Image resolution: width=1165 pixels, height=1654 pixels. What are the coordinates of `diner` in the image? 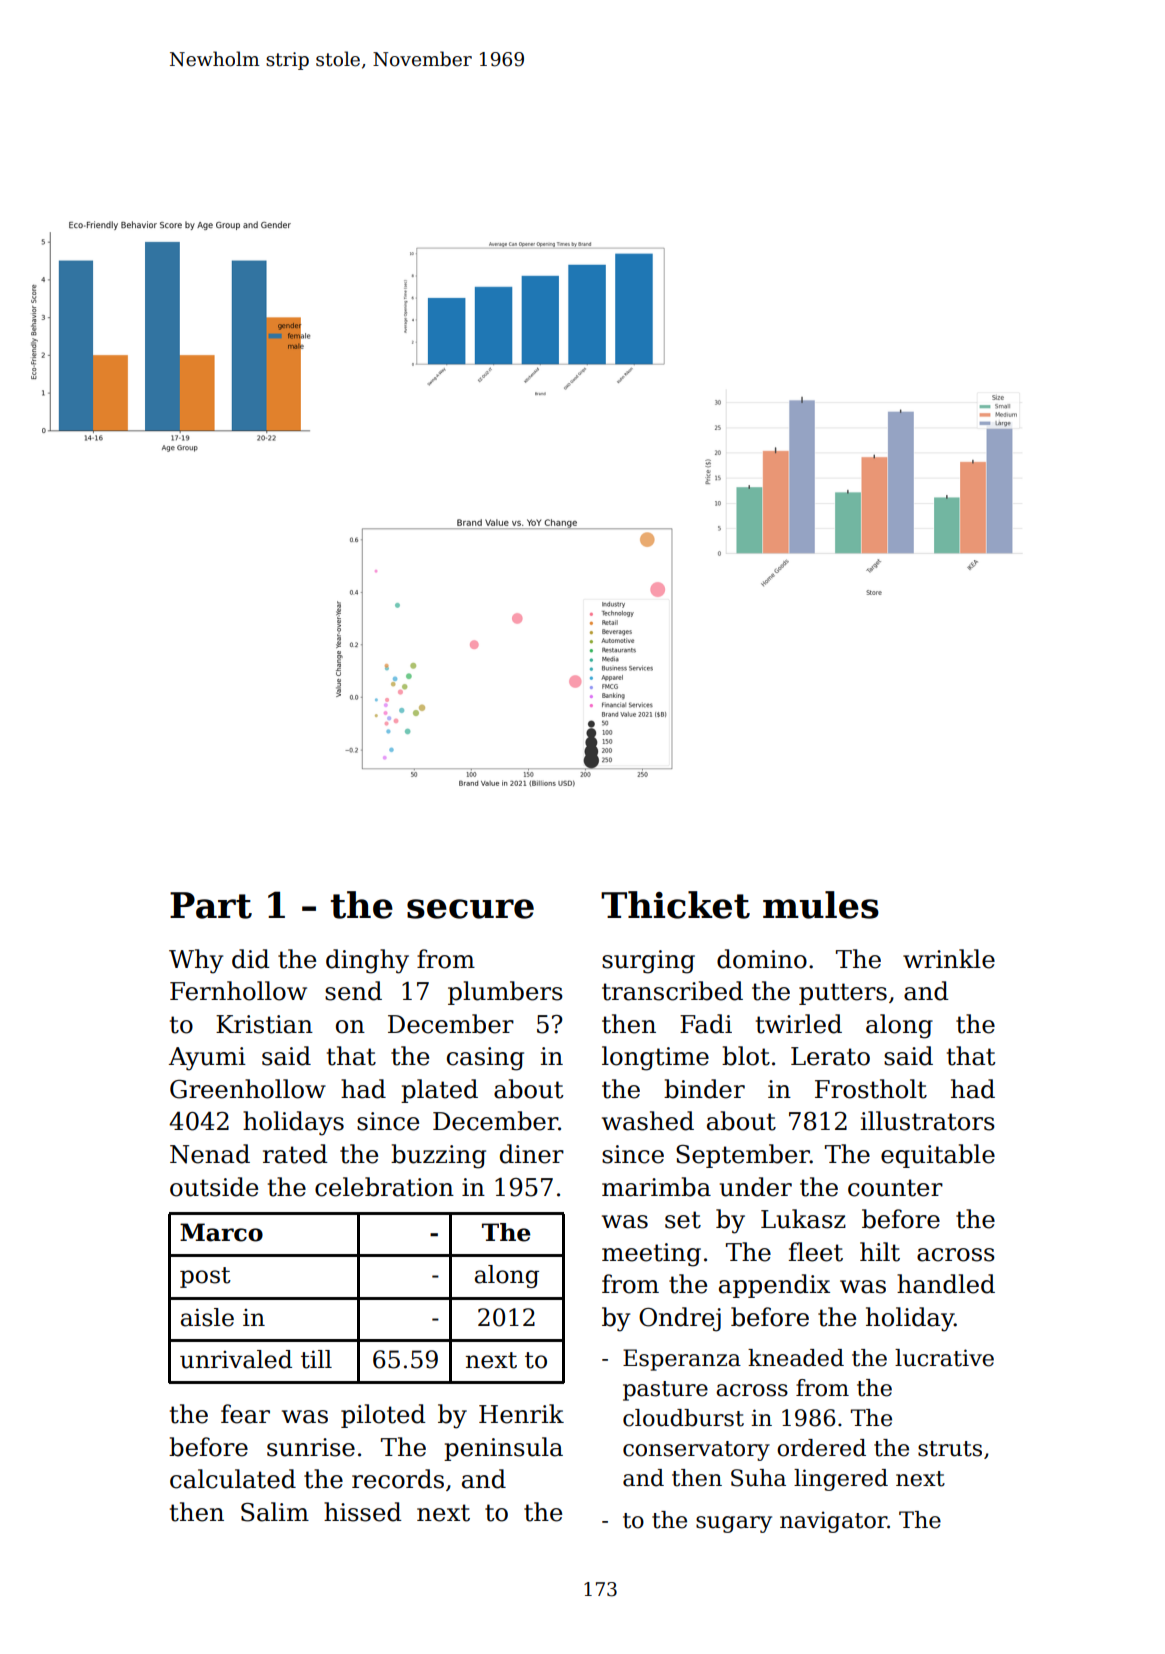 It's located at (532, 1154).
